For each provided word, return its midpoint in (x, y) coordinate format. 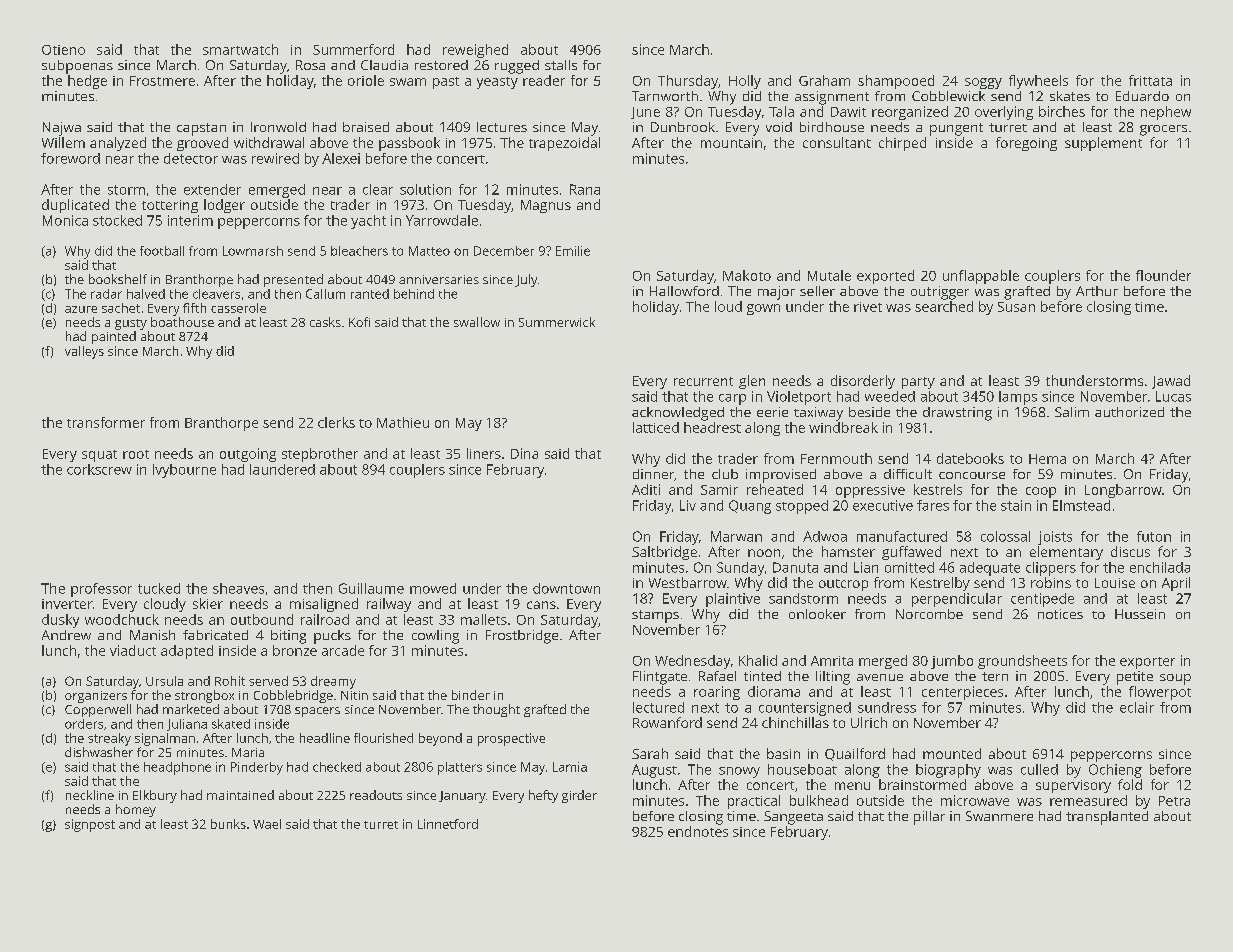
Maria (248, 752)
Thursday (688, 82)
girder (579, 796)
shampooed (896, 82)
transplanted (1107, 818)
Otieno (63, 50)
